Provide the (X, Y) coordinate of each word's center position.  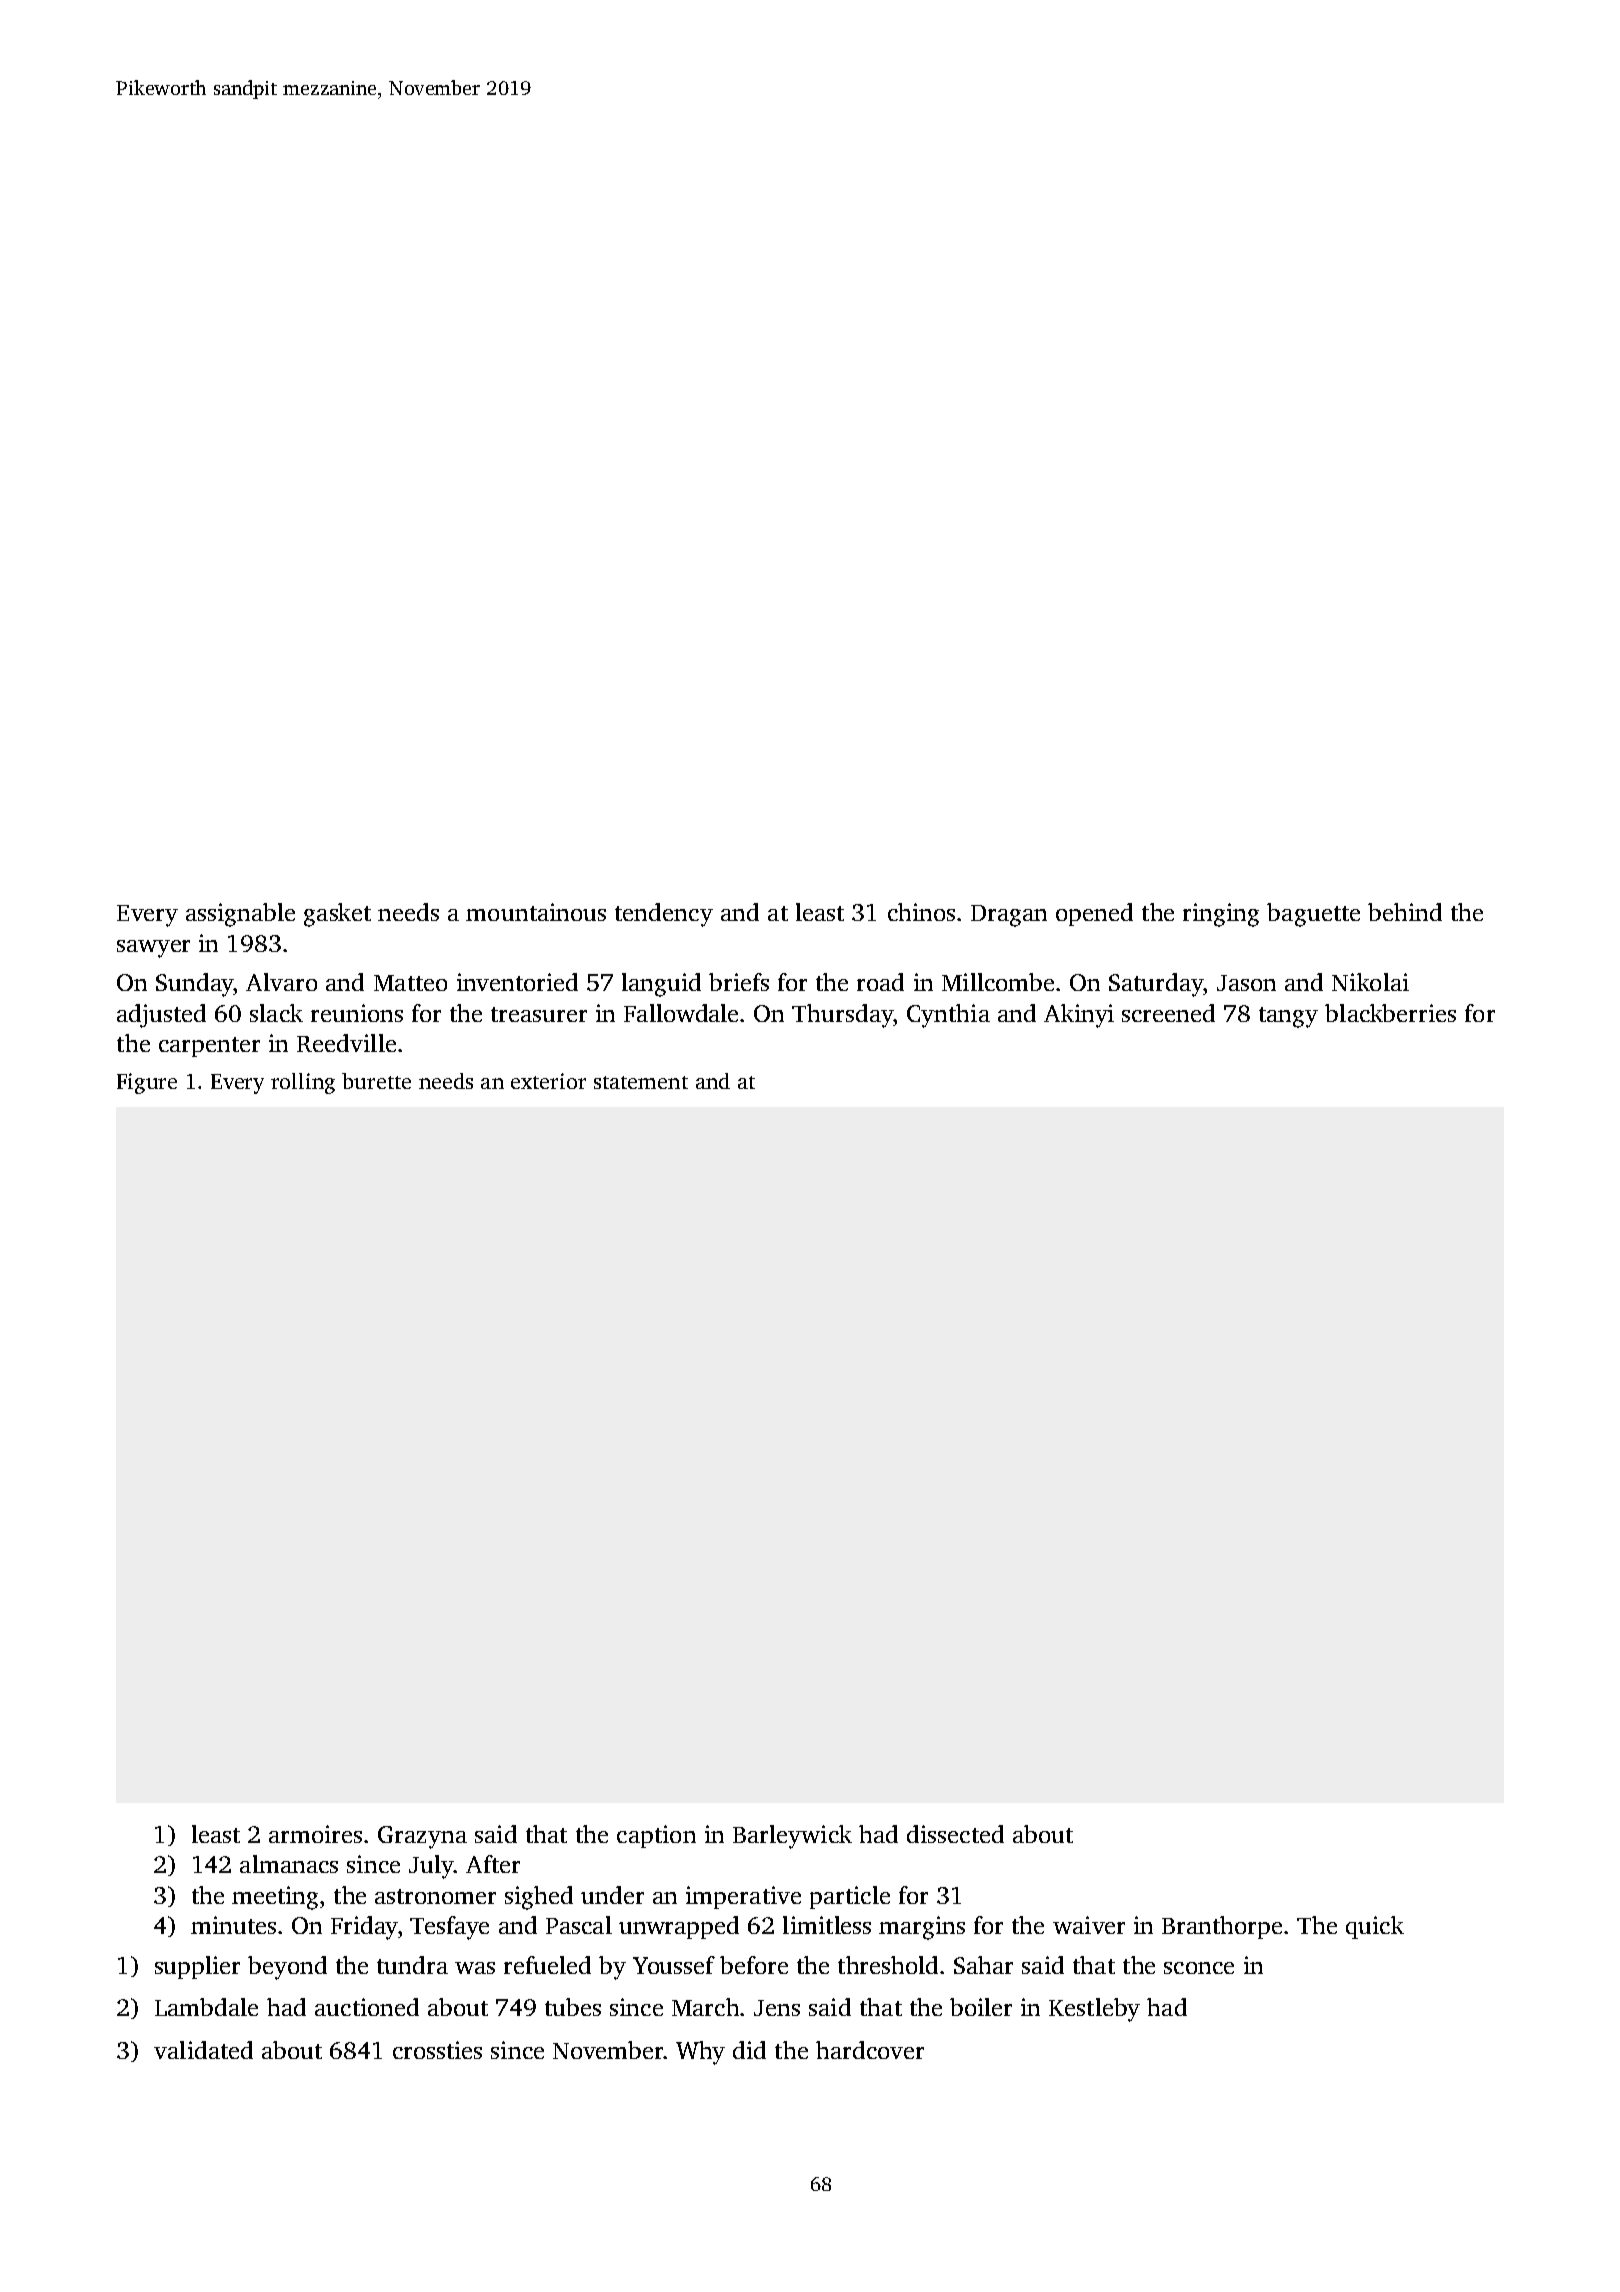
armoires (315, 1834)
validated (203, 2050)
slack (276, 1013)
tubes (573, 2007)
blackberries (1390, 1013)
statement (641, 1082)
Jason (1246, 983)
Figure (147, 1083)
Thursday (842, 1016)
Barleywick (792, 1837)
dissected (955, 1834)
